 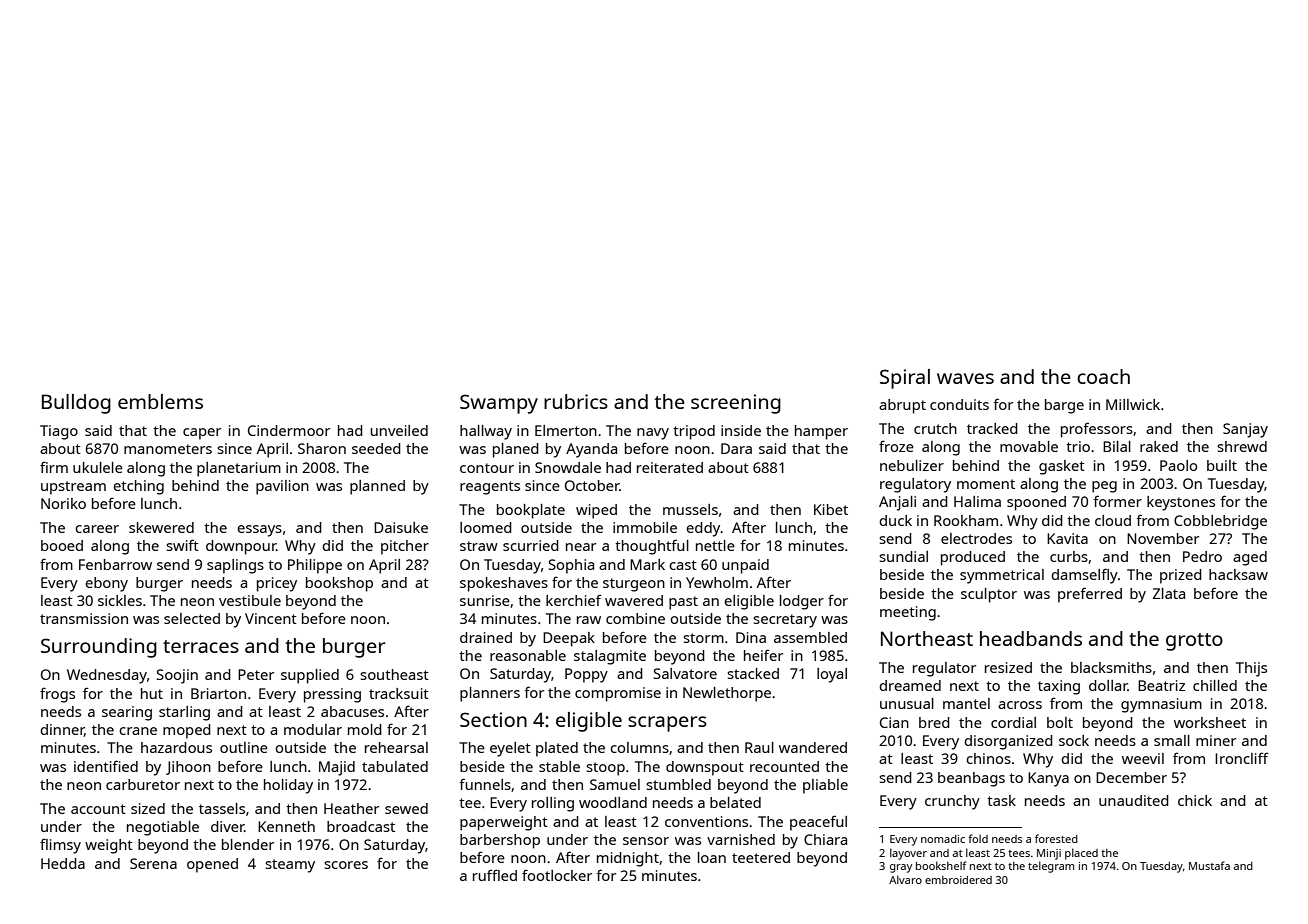 What do you see at coordinates (736, 404) in the page?
I see `screening` at bounding box center [736, 404].
